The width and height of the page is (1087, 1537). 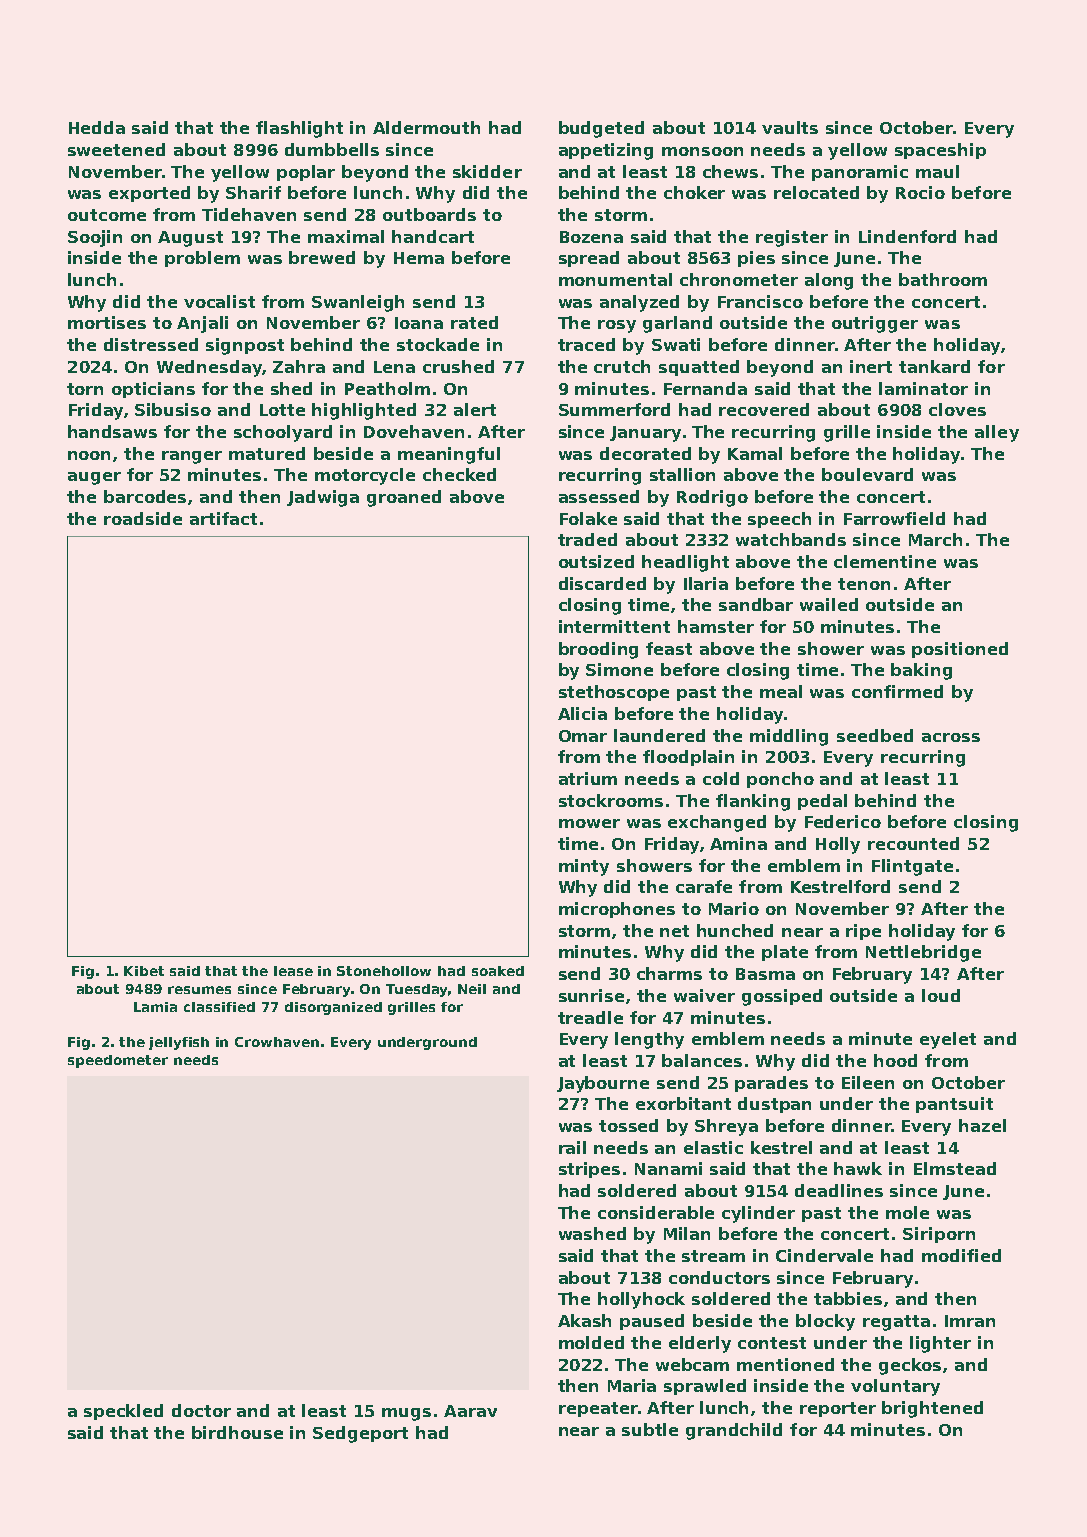 I want to click on August, so click(x=190, y=239).
